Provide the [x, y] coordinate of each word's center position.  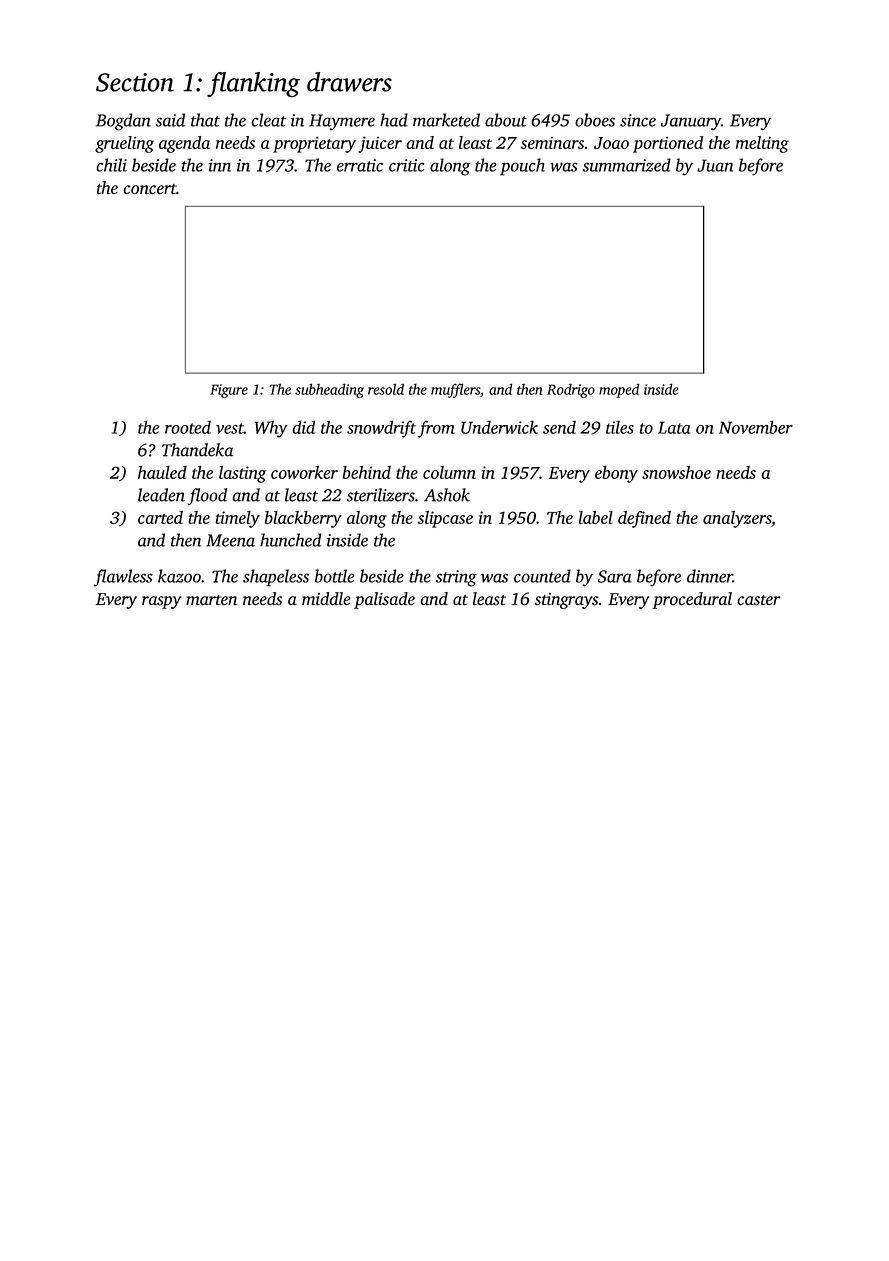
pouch [522, 167]
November [756, 427]
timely [237, 519]
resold [386, 389]
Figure [229, 391]
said [170, 120]
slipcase [445, 519]
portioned [668, 144]
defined [644, 519]
